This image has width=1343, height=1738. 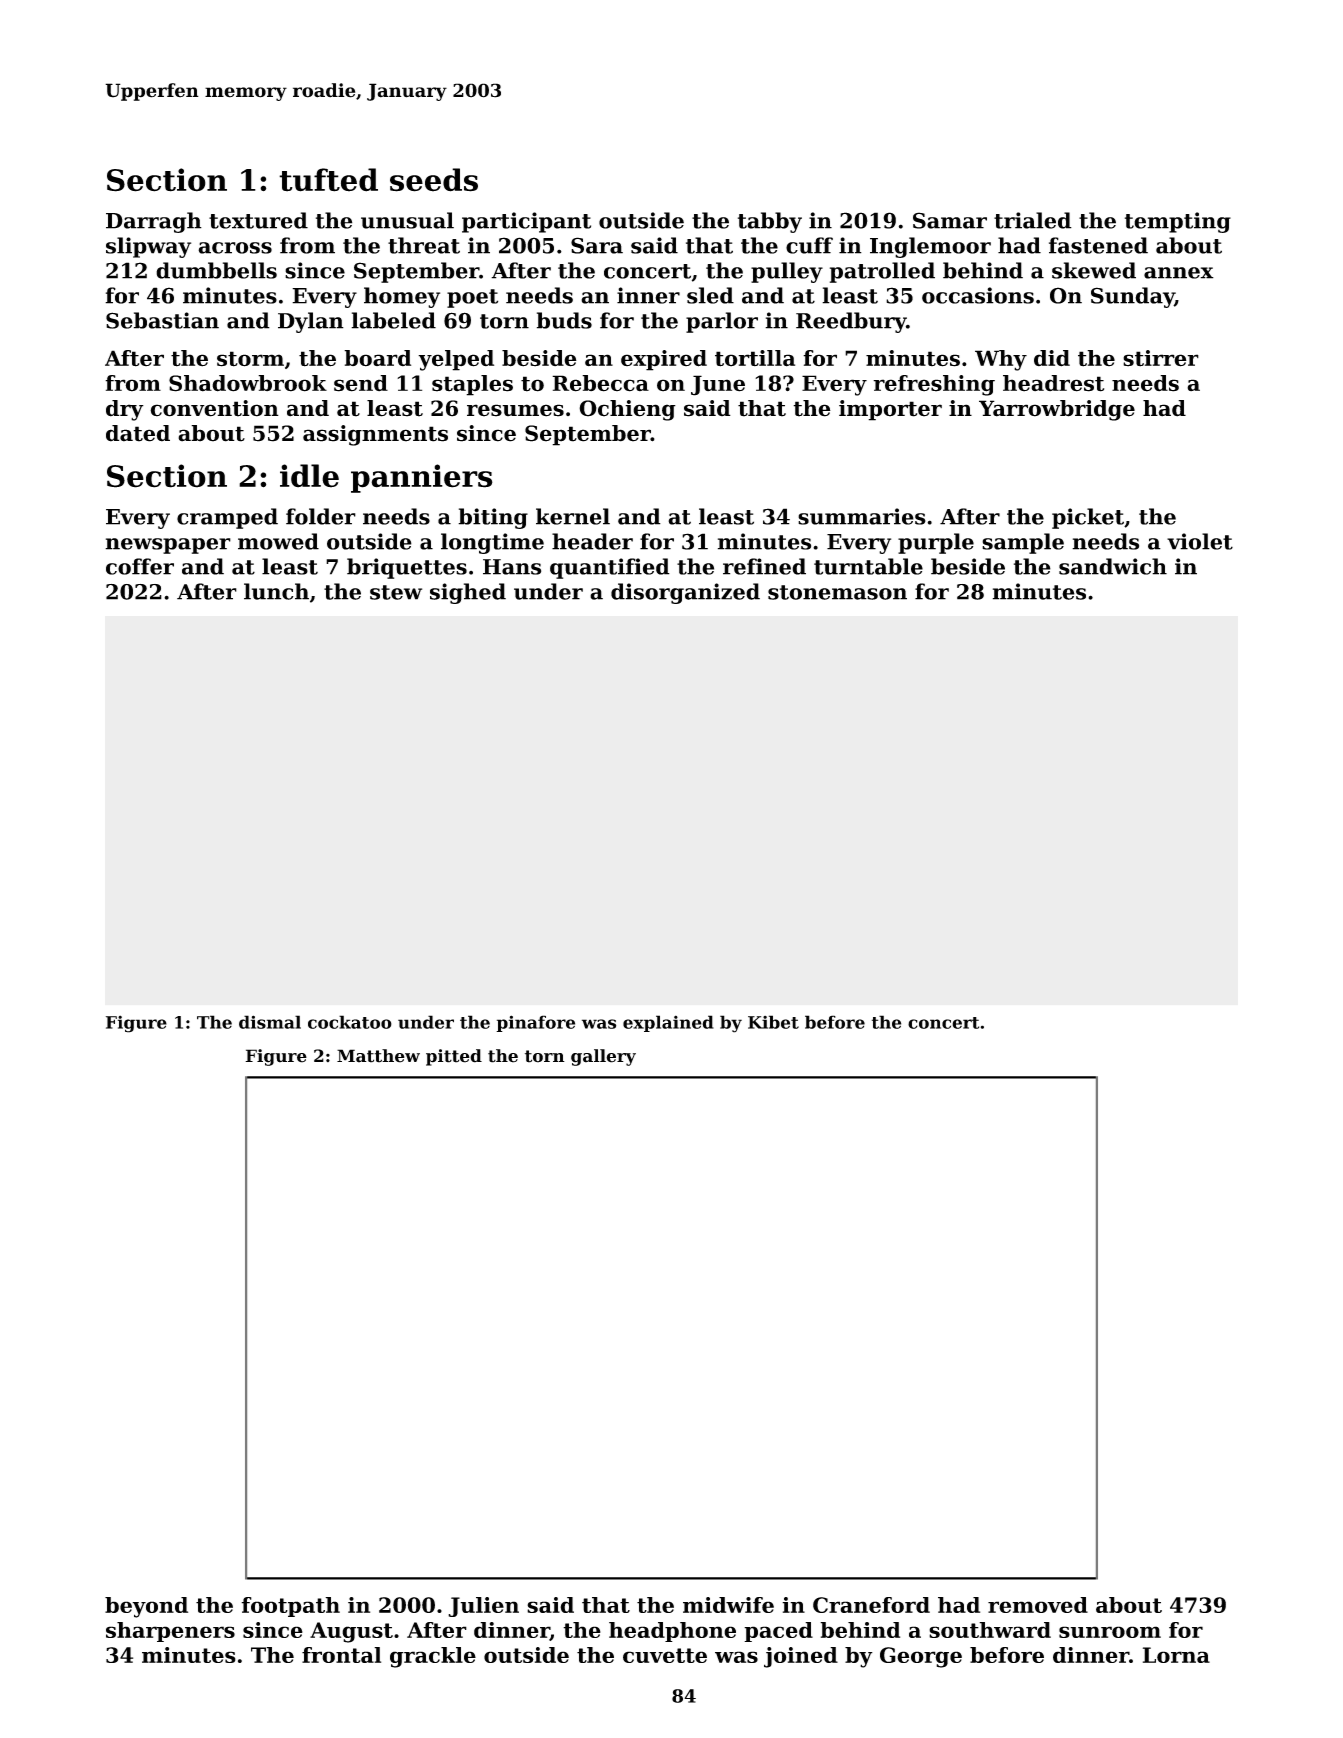 I want to click on Darragh, so click(x=154, y=222).
